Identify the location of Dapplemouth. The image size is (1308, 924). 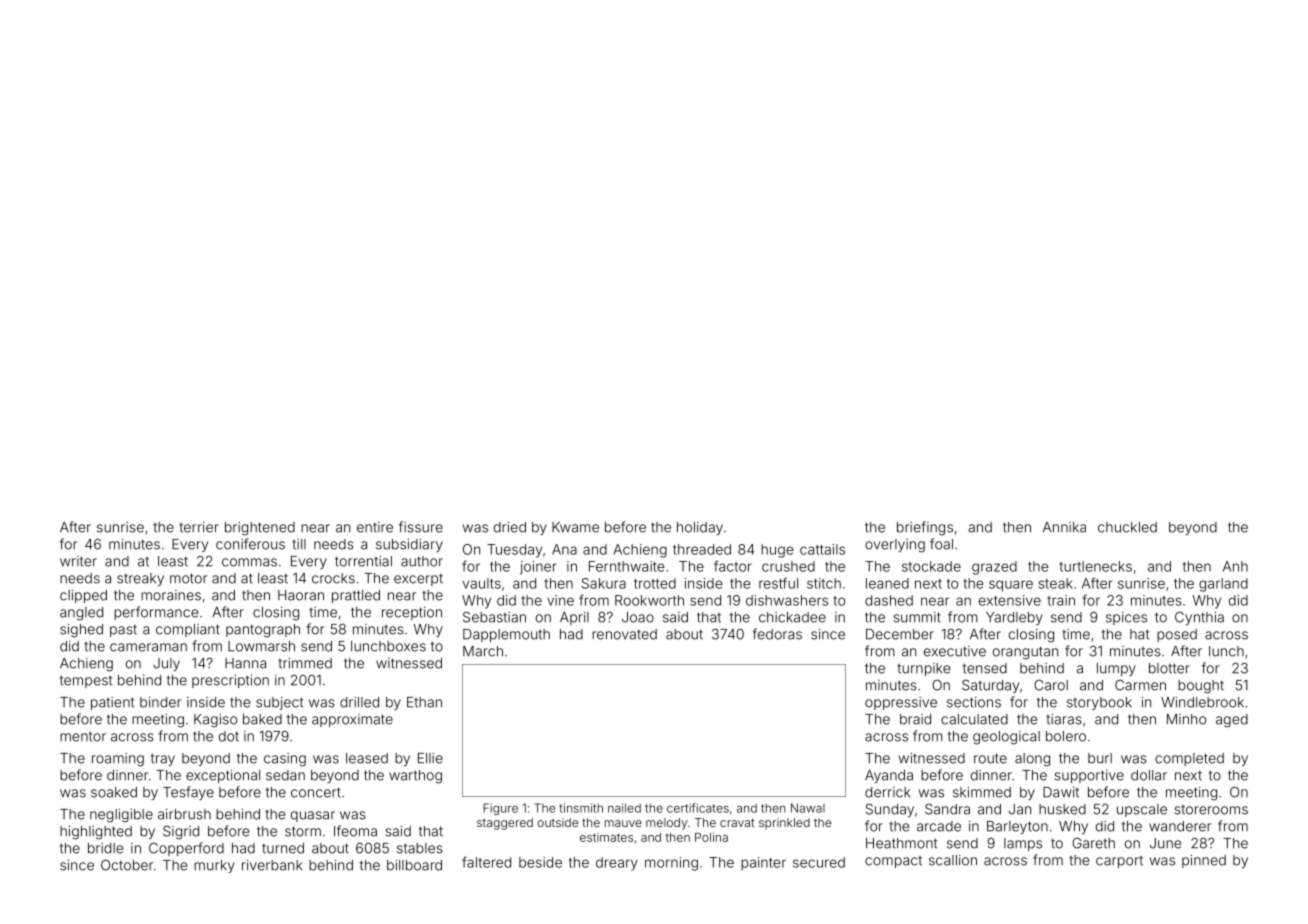
(506, 635).
